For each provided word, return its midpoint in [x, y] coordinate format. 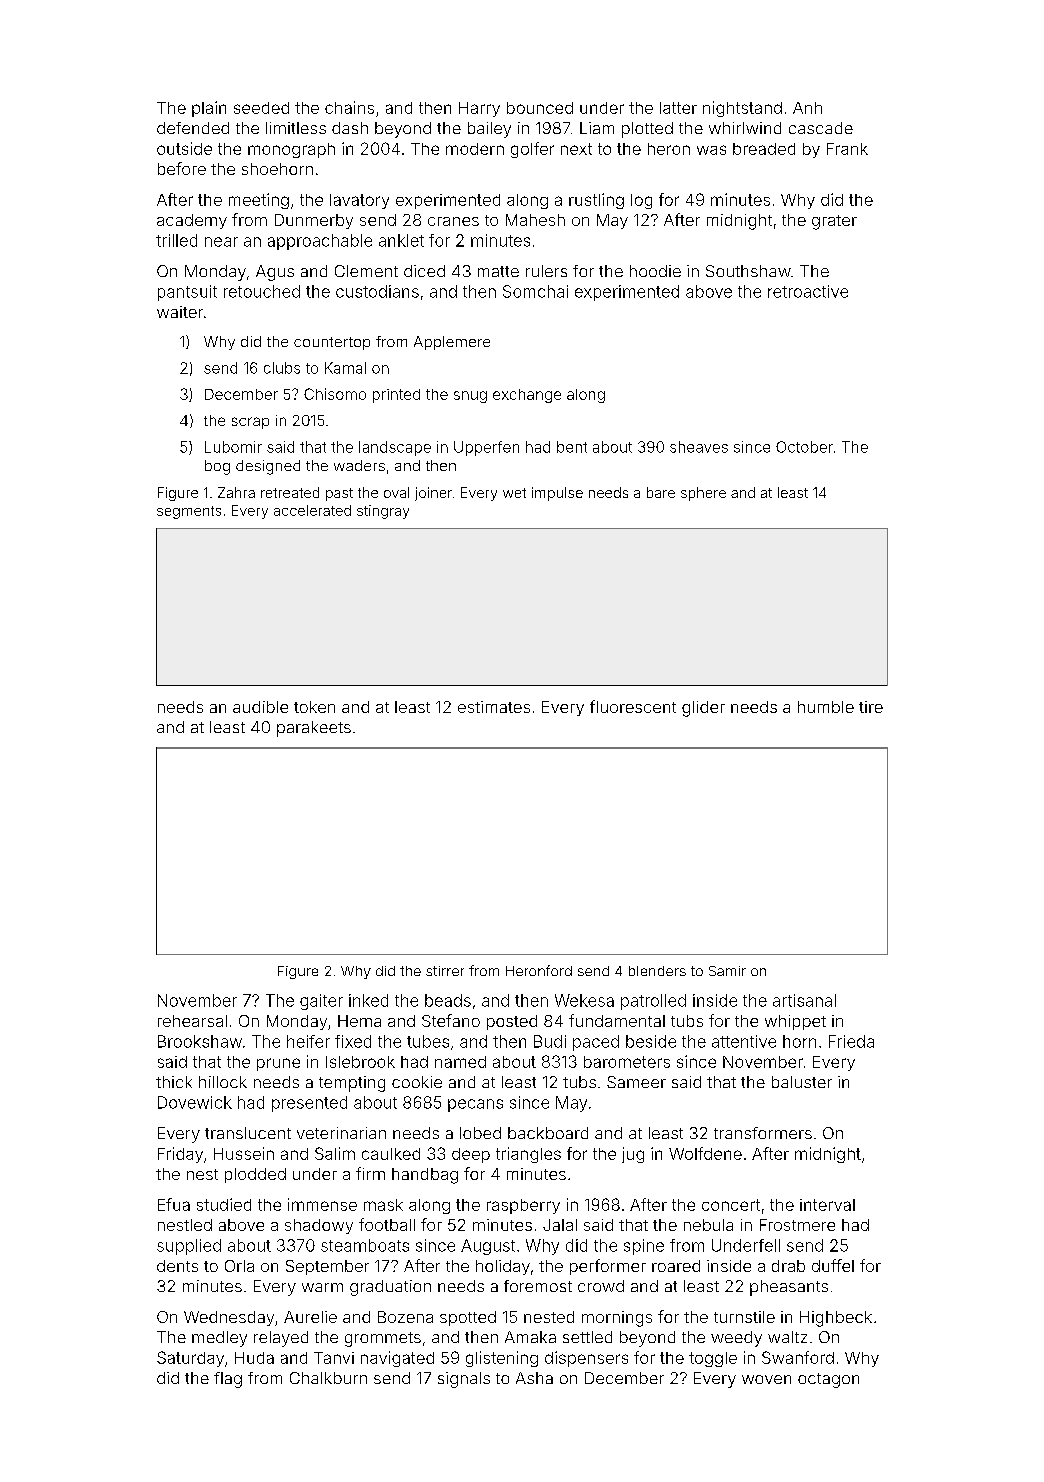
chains [349, 107]
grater [834, 222]
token [314, 707]
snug [470, 397]
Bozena [405, 1317]
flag [228, 1380]
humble [826, 707]
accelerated [312, 510]
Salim [335, 1153]
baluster [802, 1082]
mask [383, 1205]
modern [475, 149]
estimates [494, 707]
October [804, 447]
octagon [828, 1380]
